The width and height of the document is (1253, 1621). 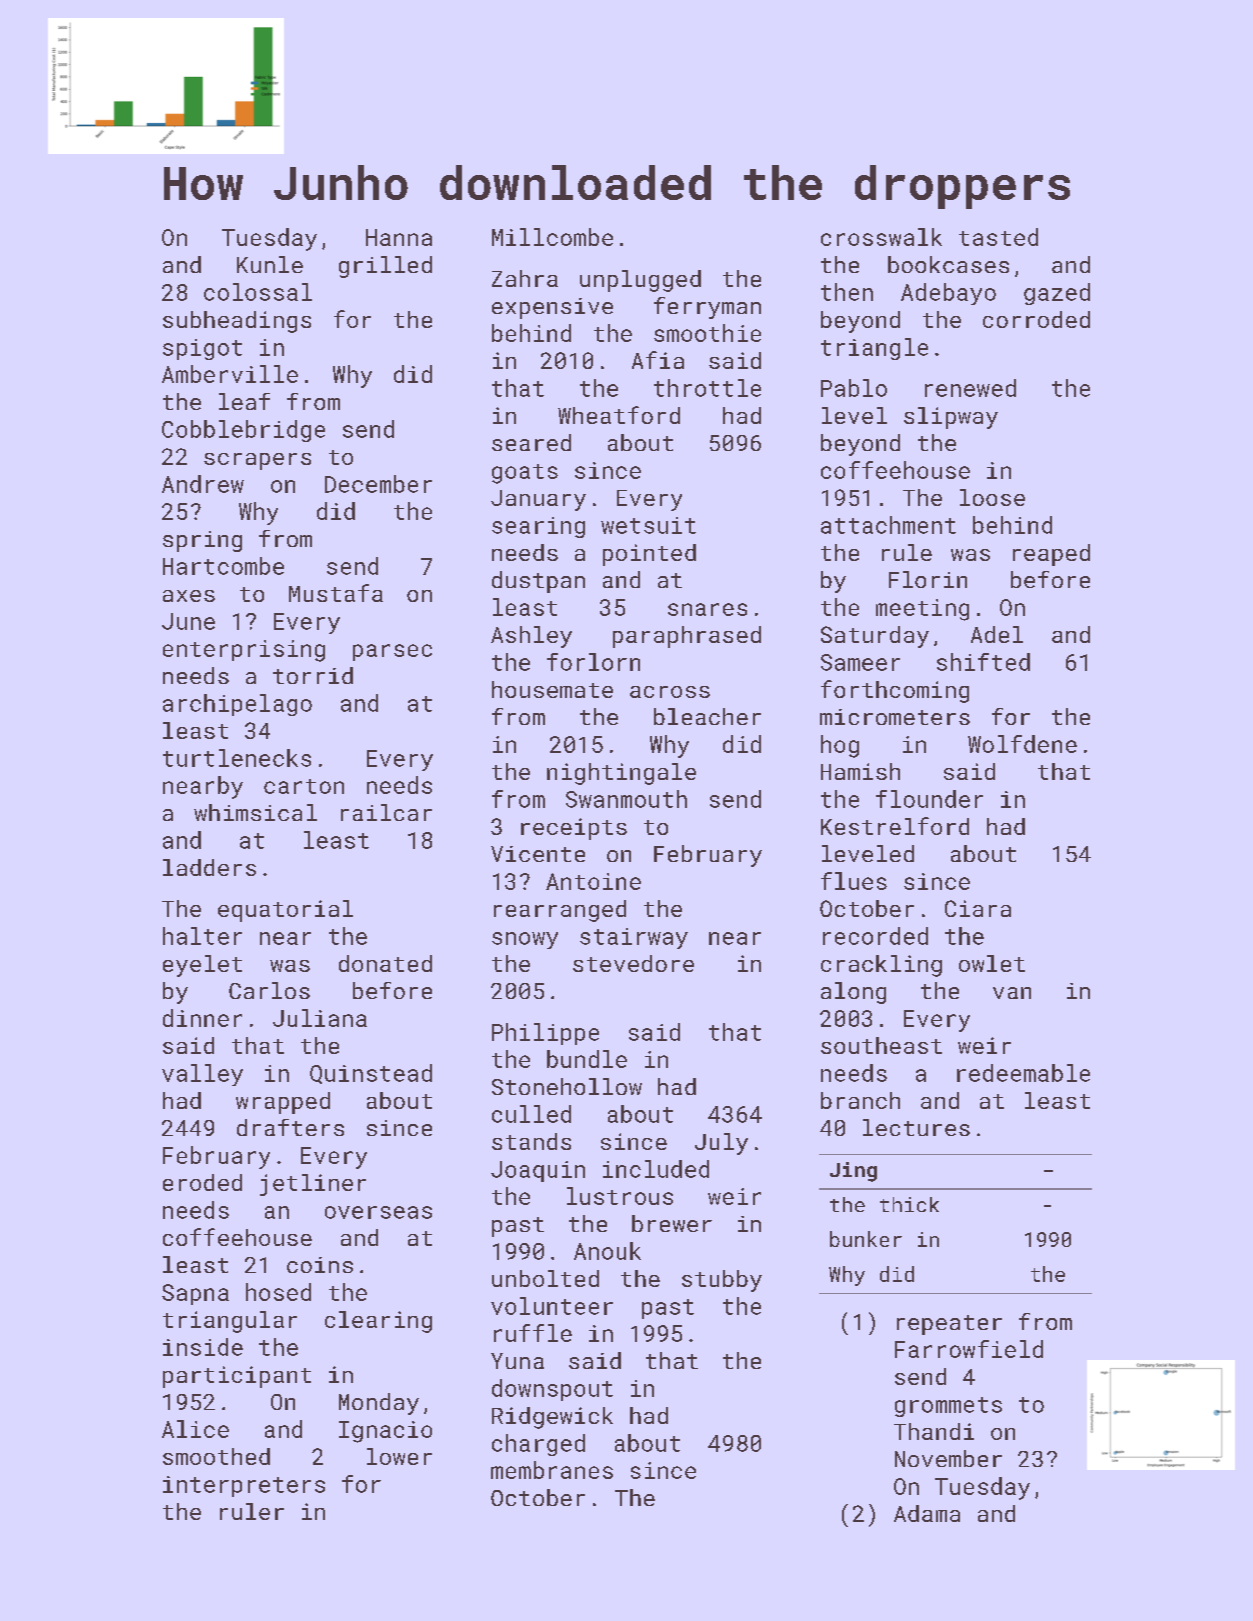 I want to click on torrid, so click(x=313, y=675).
